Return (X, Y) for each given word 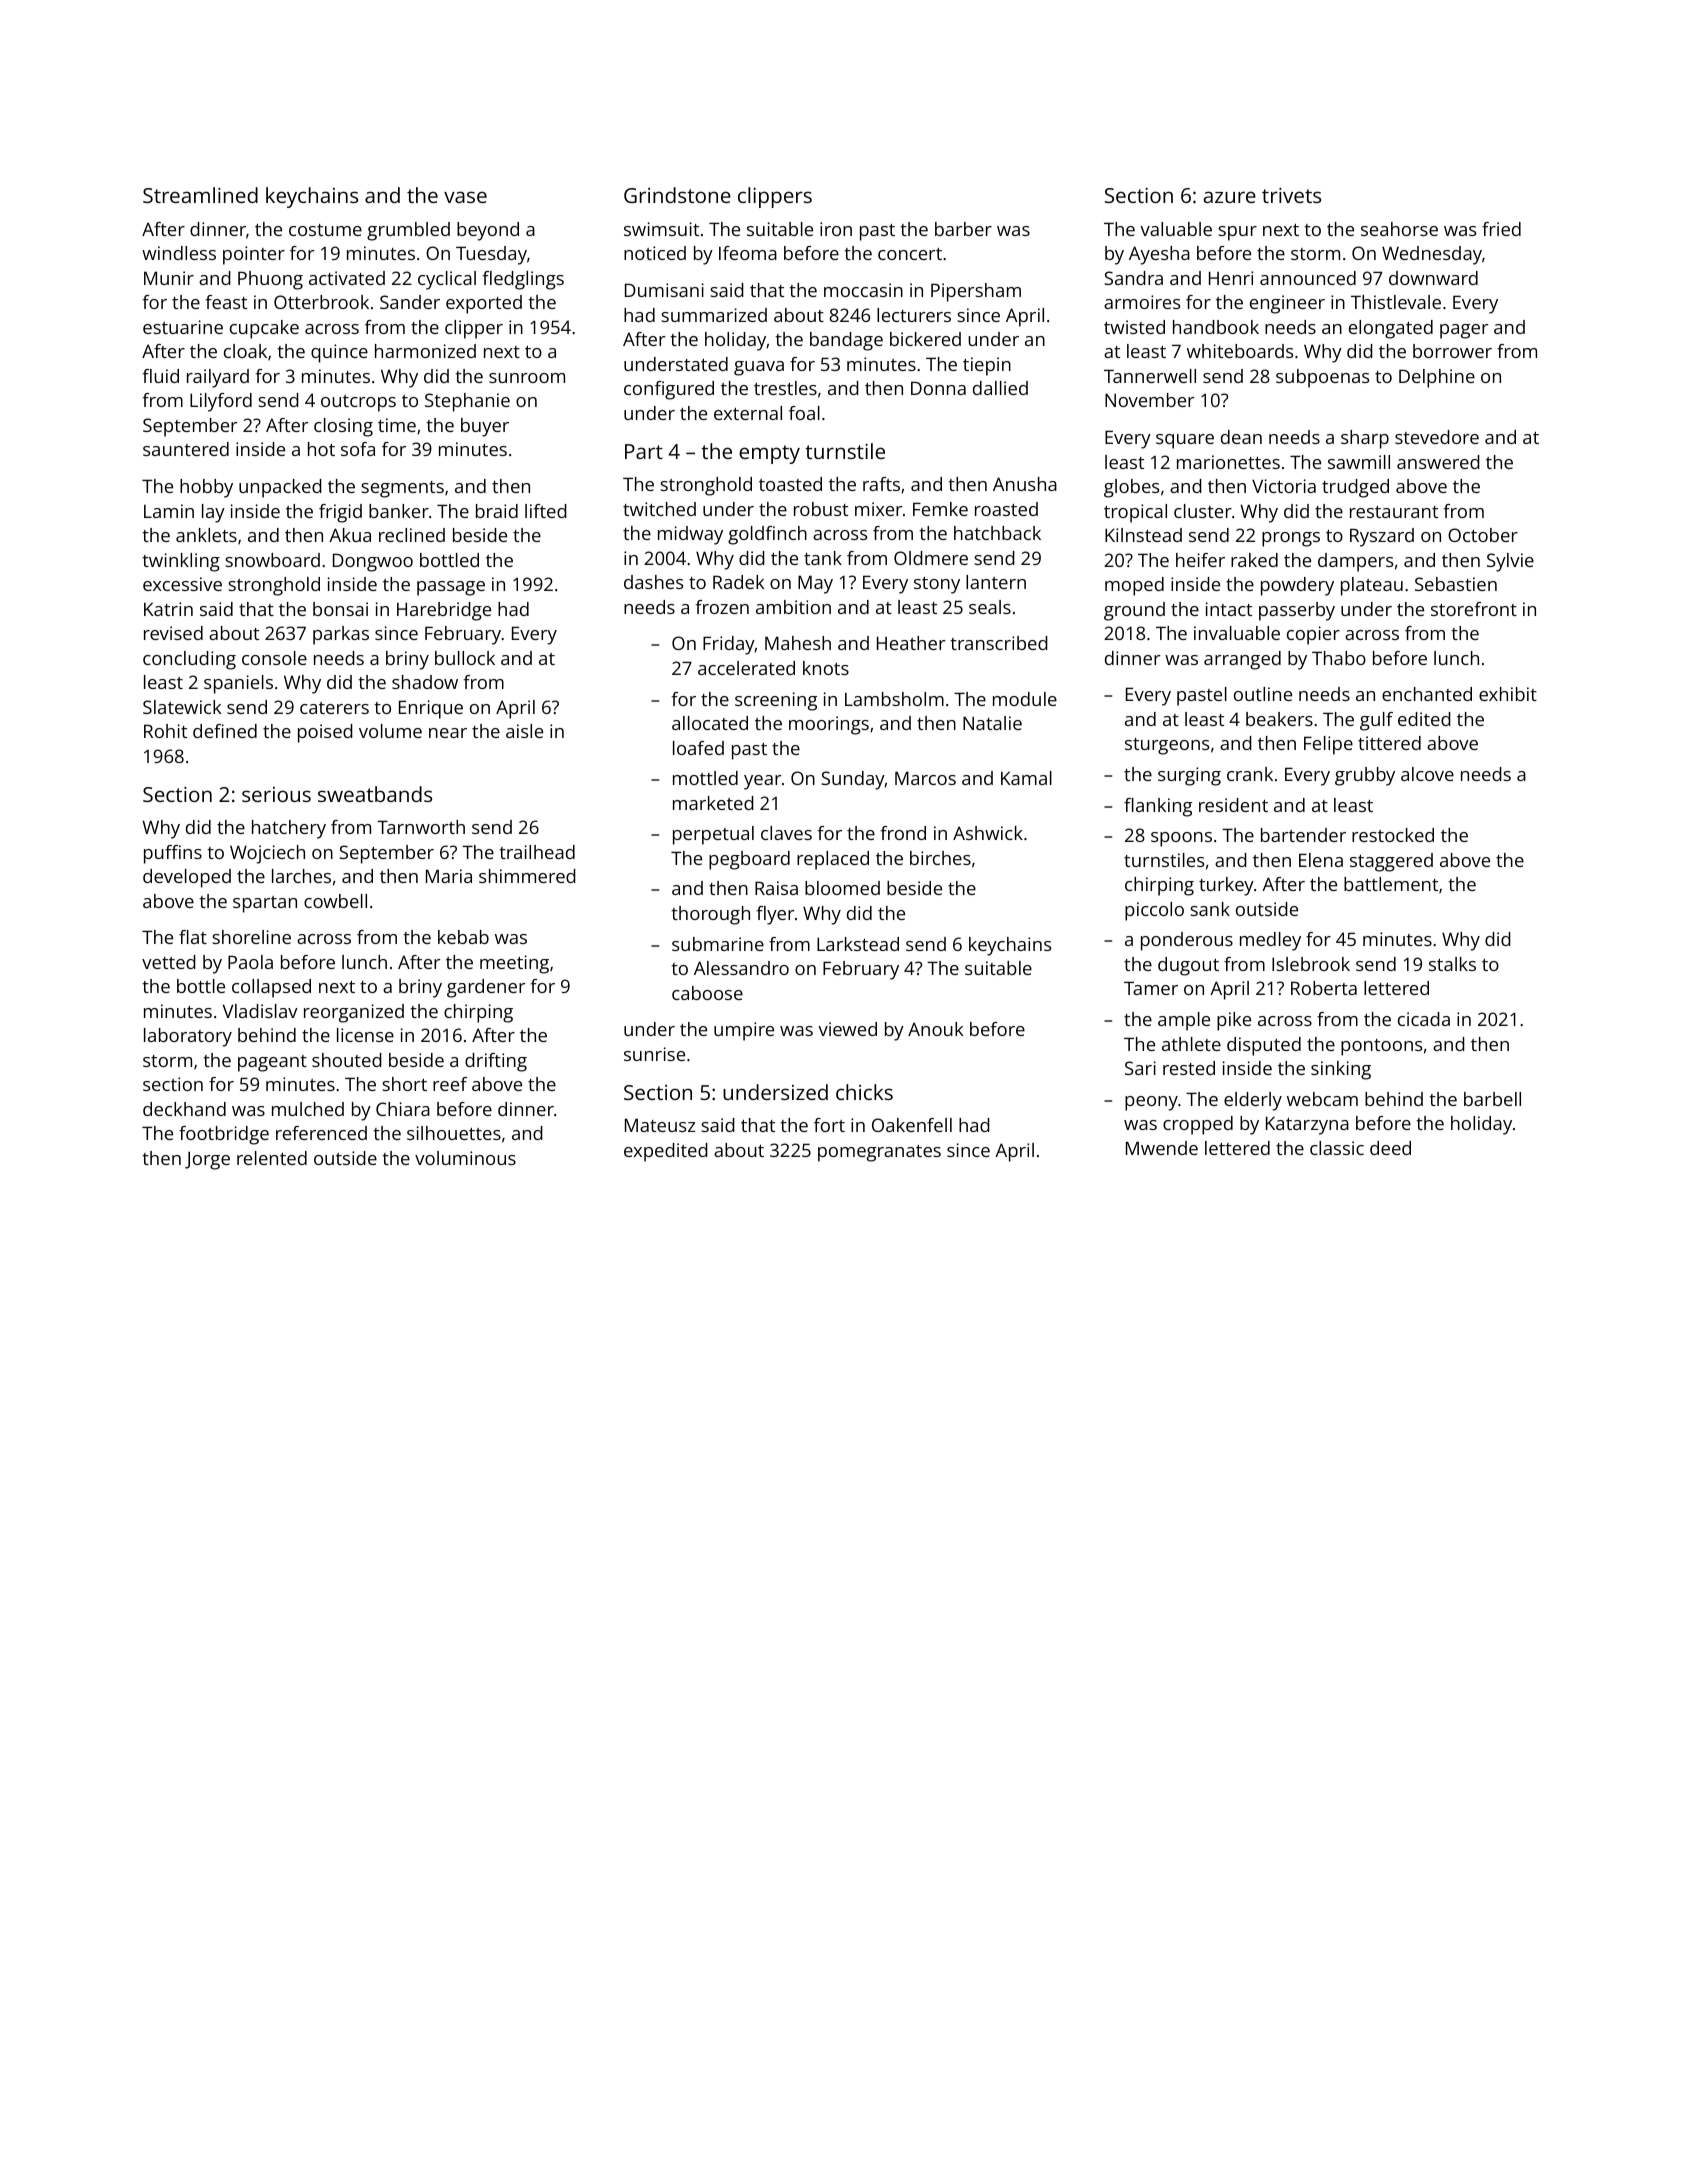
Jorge (207, 1160)
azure (1230, 197)
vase (465, 197)
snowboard (272, 560)
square (1185, 441)
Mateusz (660, 1125)
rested (1189, 1068)
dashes (653, 582)
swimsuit (661, 229)
